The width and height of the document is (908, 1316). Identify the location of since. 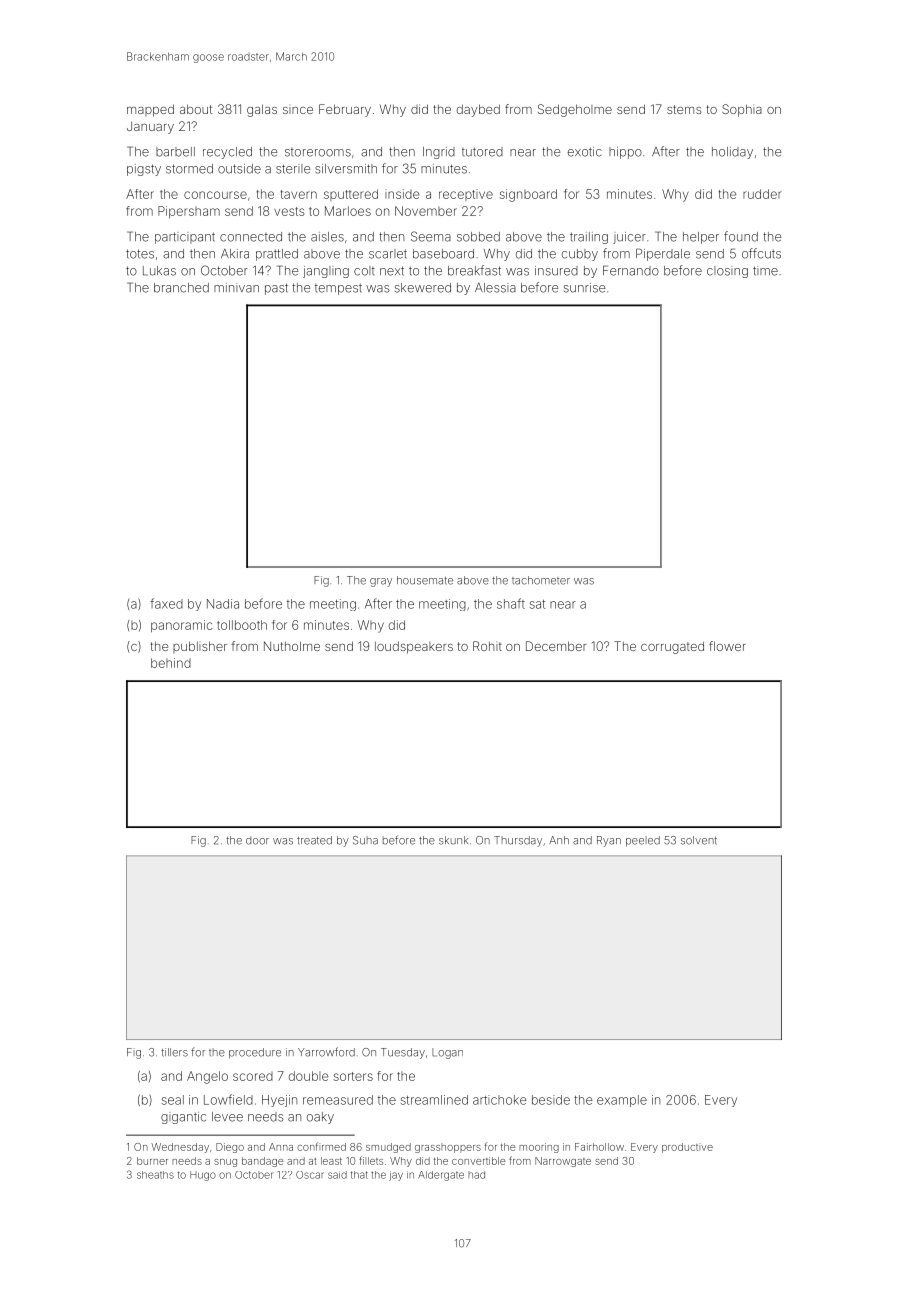
(298, 110).
